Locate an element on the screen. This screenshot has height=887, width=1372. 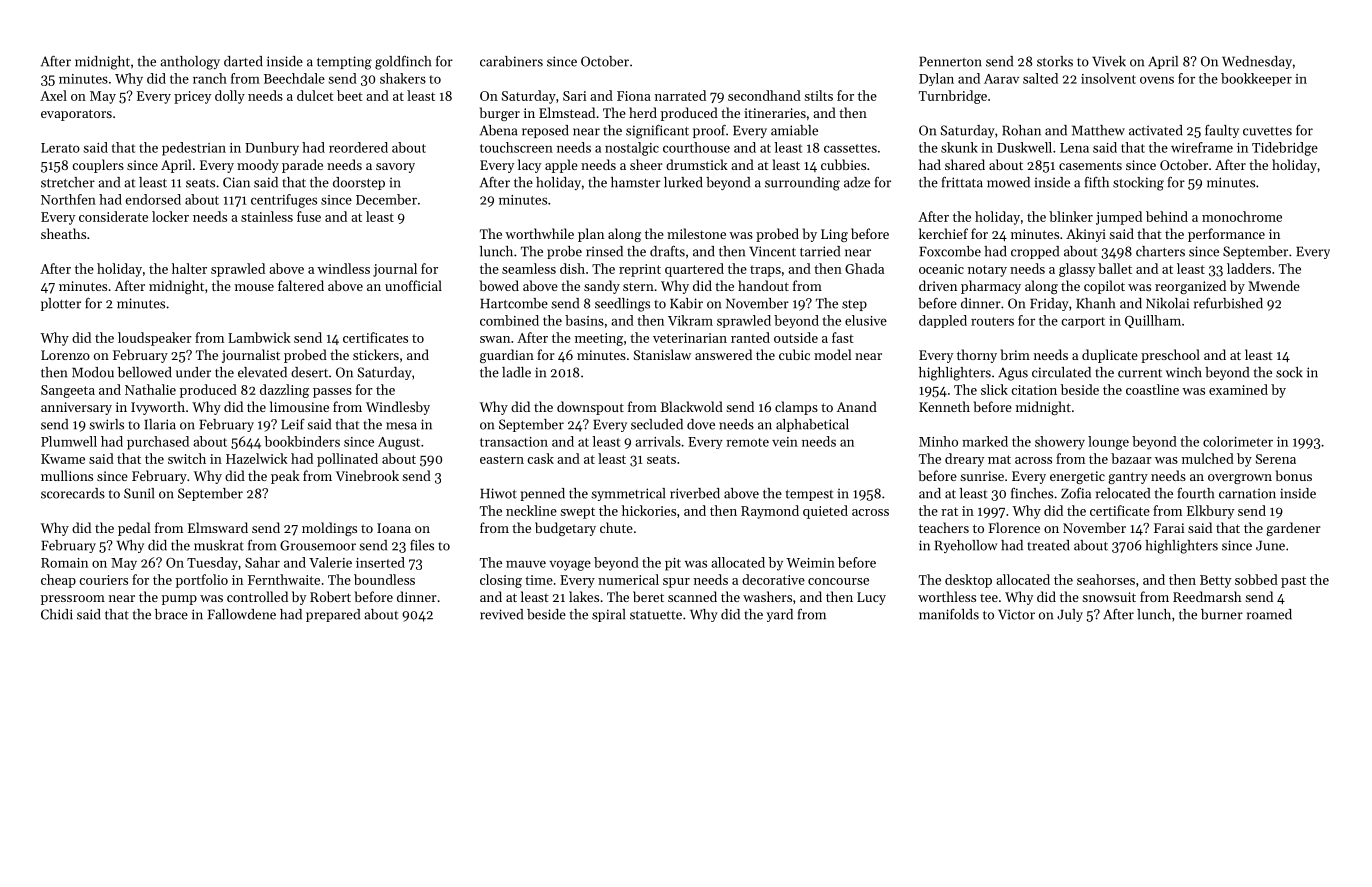
milestone is located at coordinates (696, 233).
